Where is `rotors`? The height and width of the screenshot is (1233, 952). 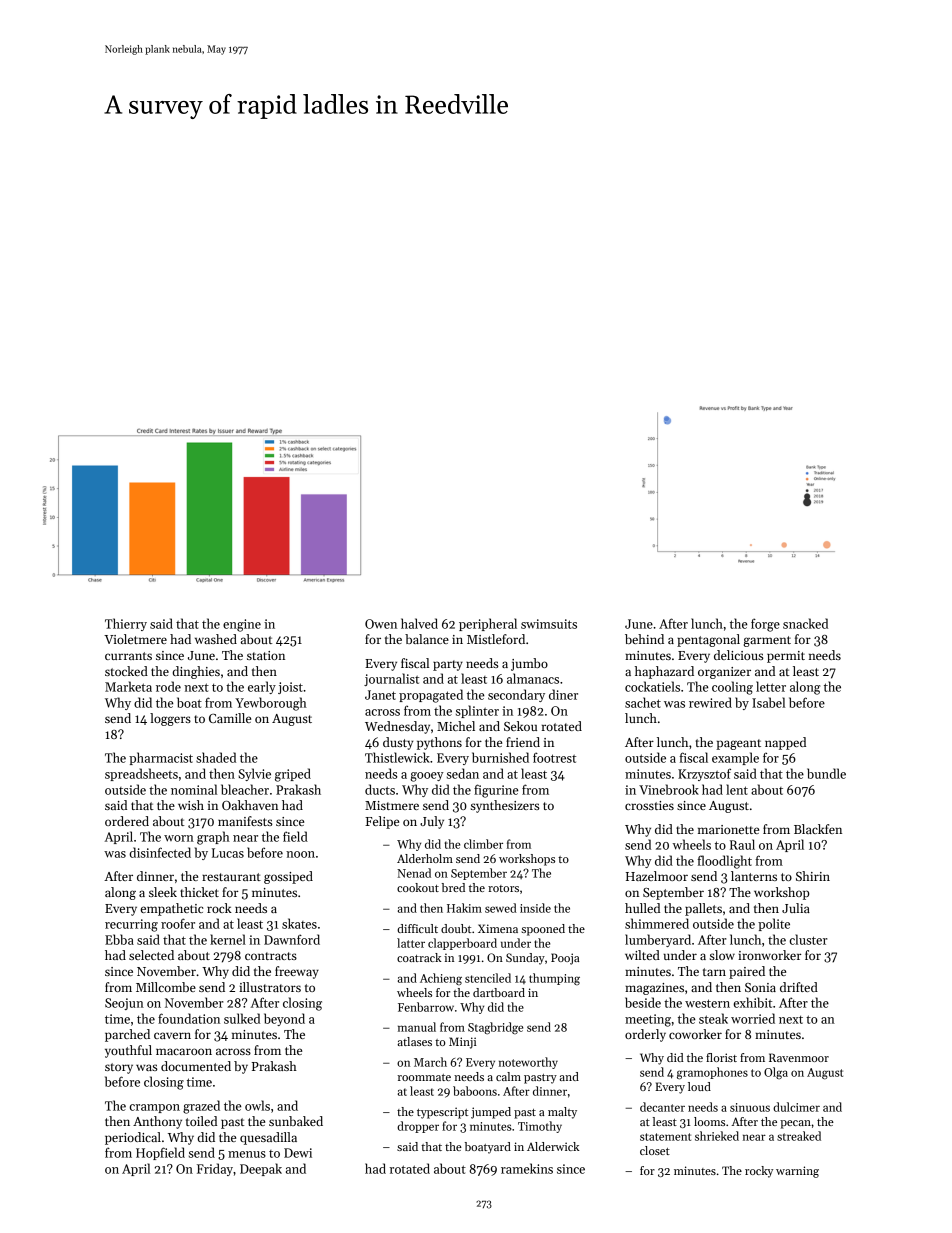 rotors is located at coordinates (503, 888).
